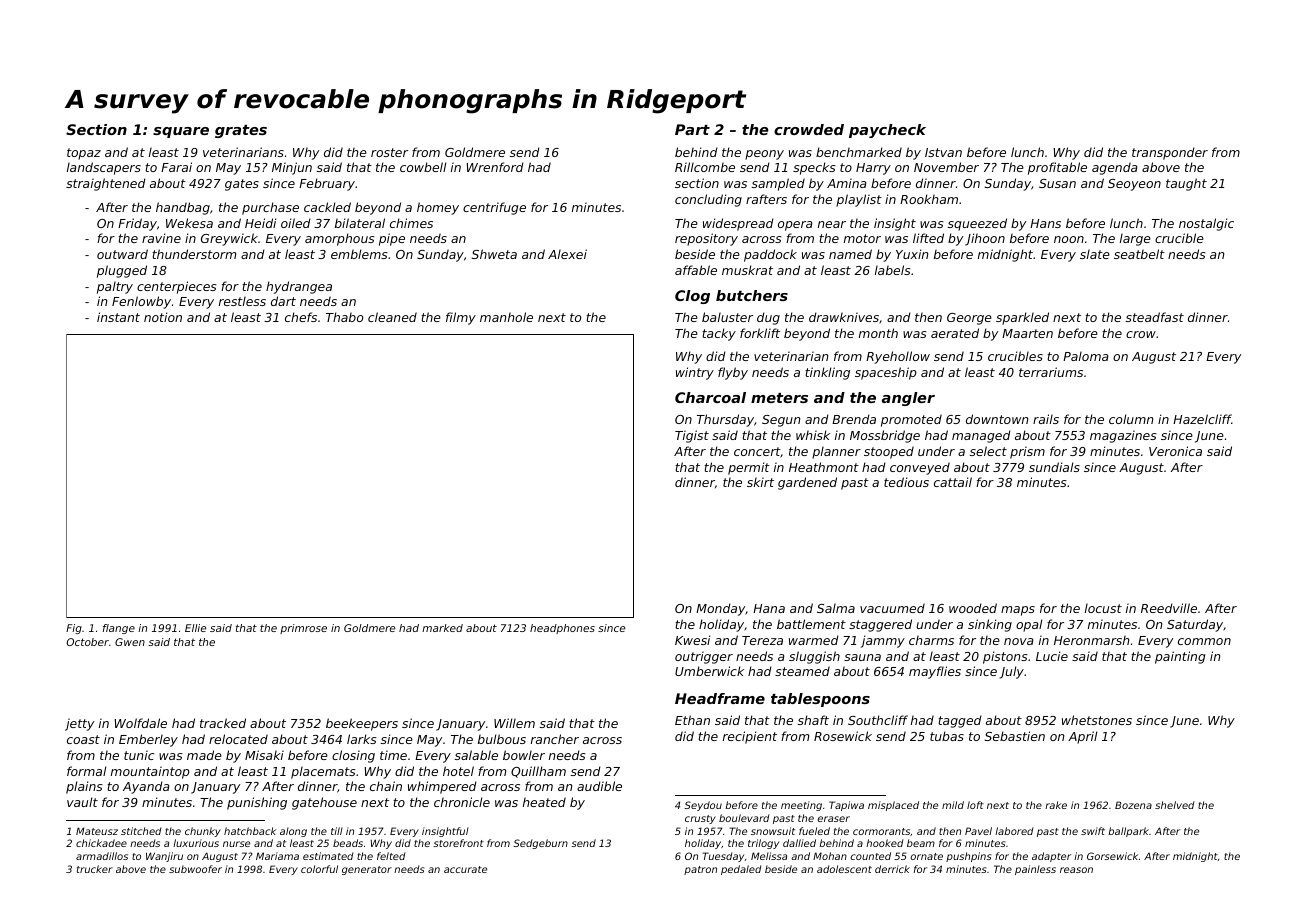 This screenshot has height=924, width=1308. What do you see at coordinates (892, 869) in the screenshot?
I see `derrick` at bounding box center [892, 869].
